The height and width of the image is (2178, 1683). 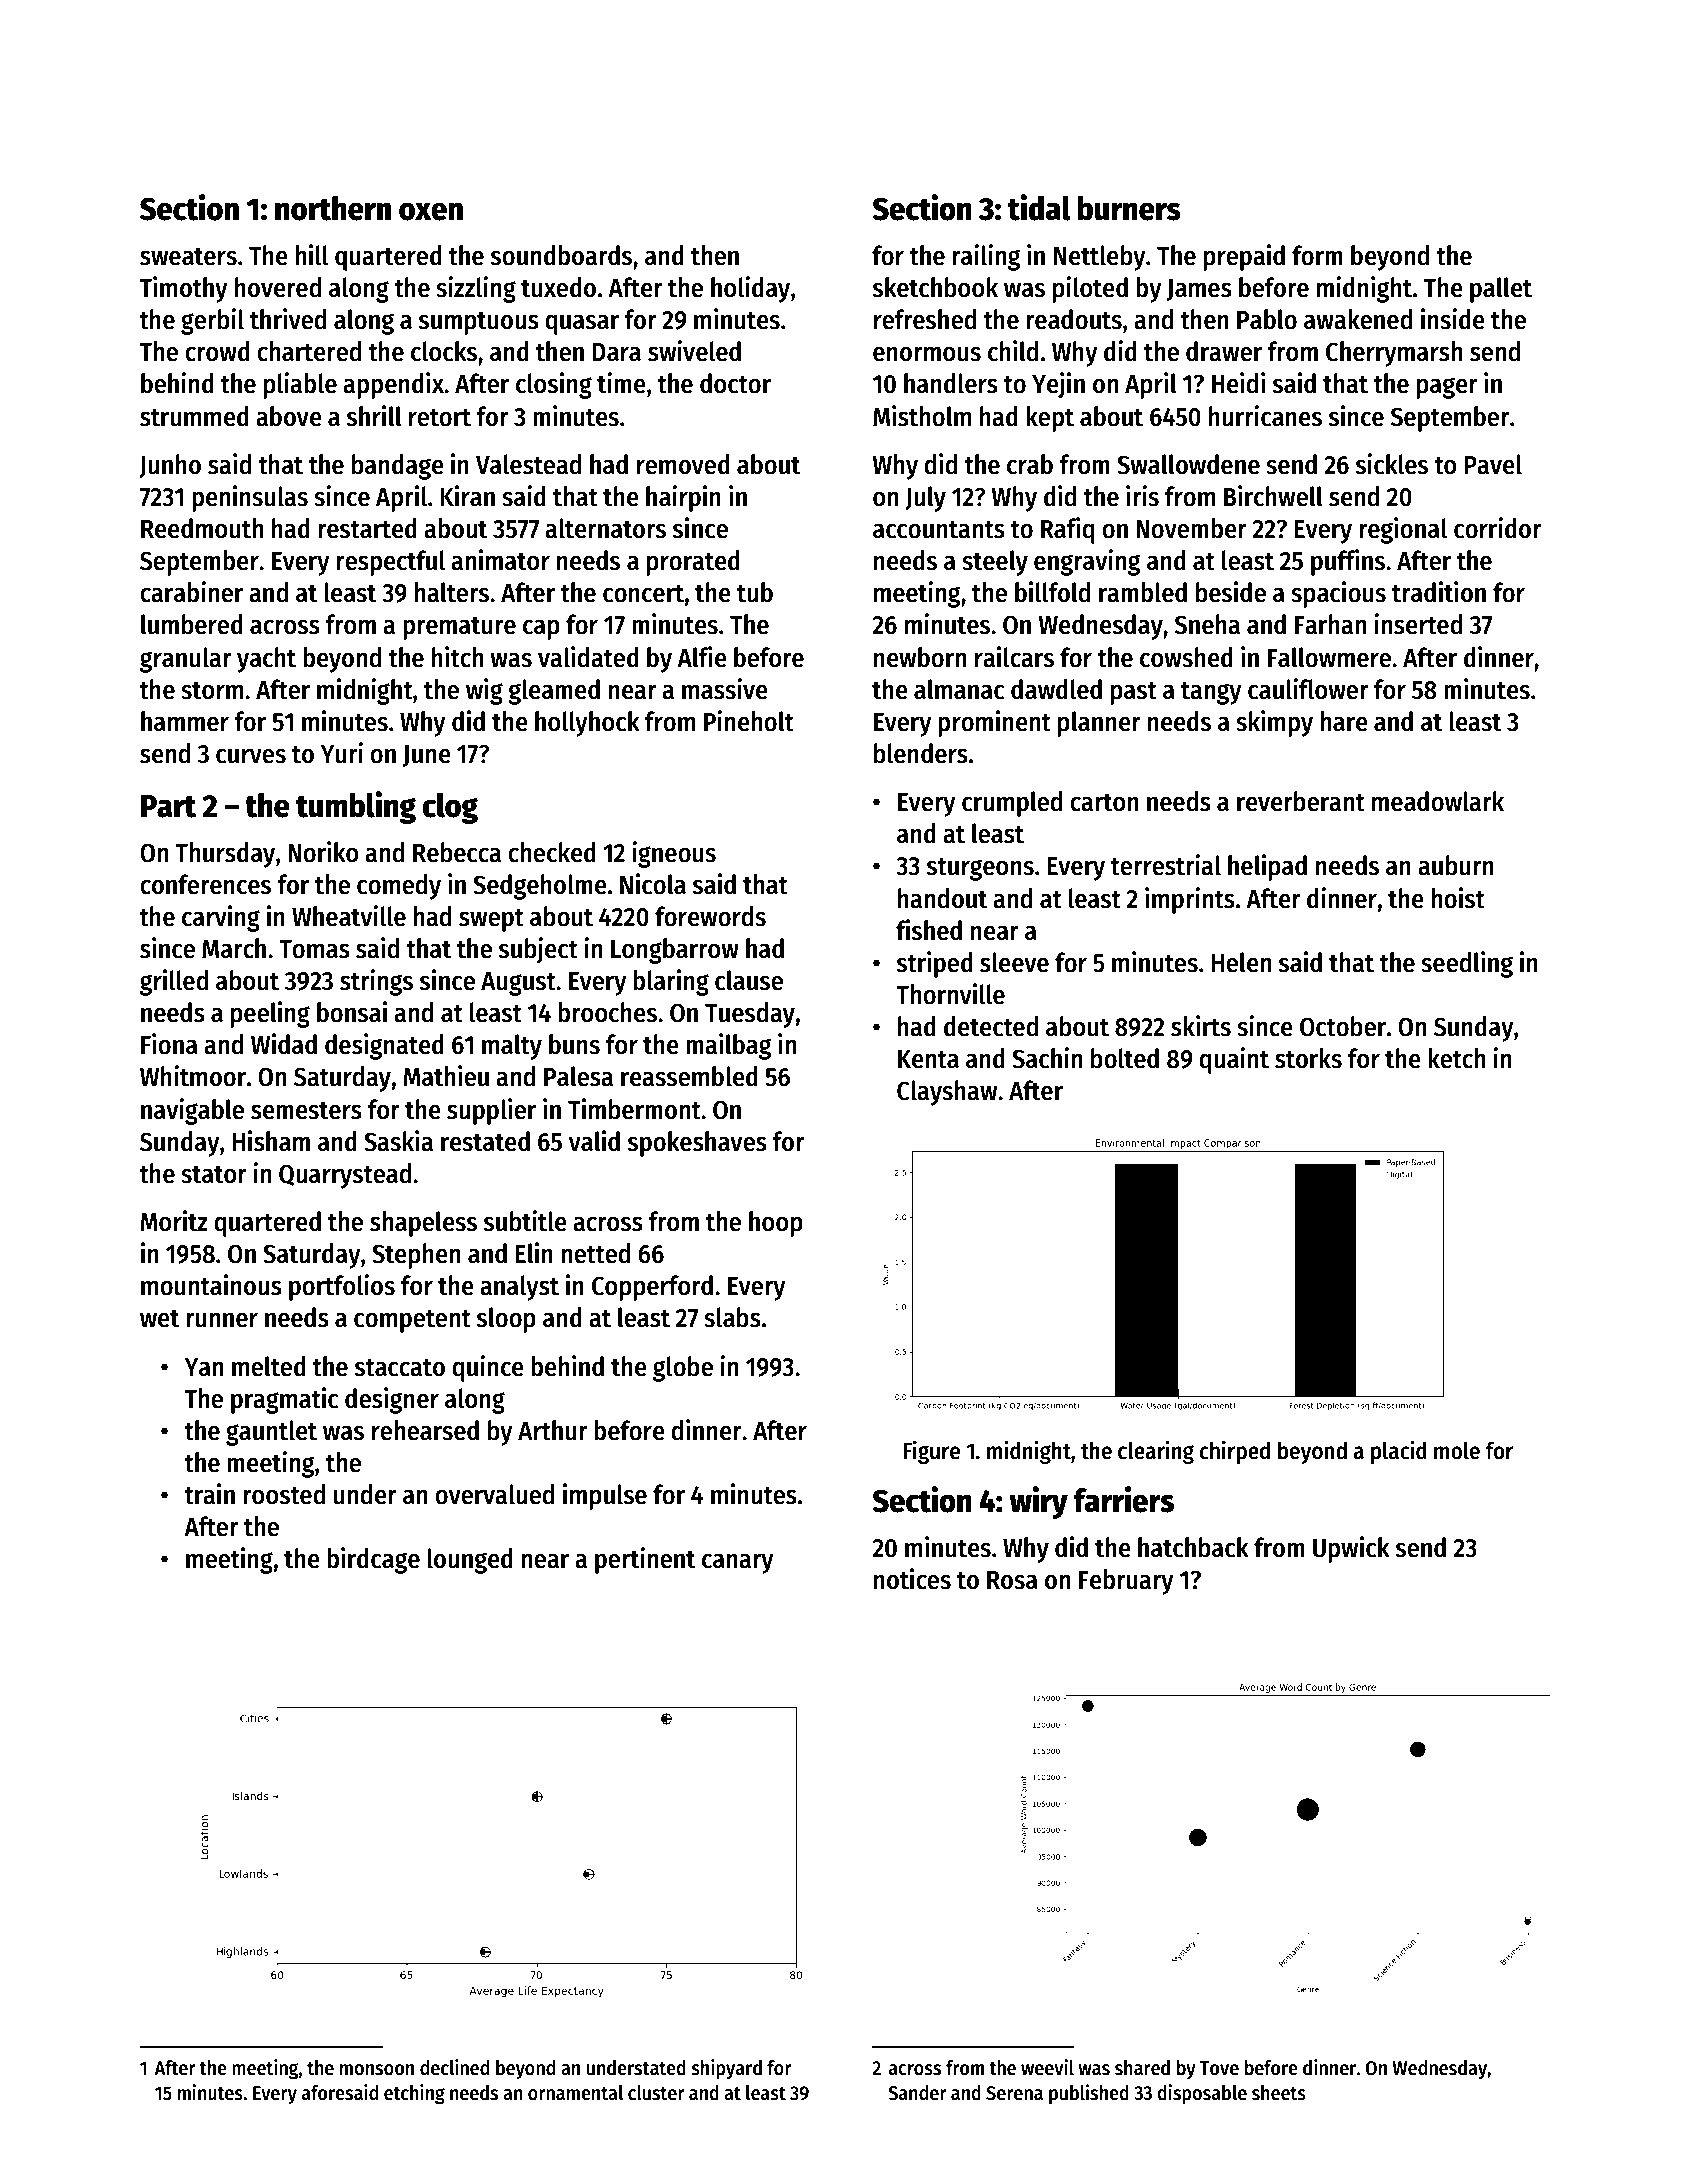 I want to click on wiry, so click(x=1038, y=1502).
